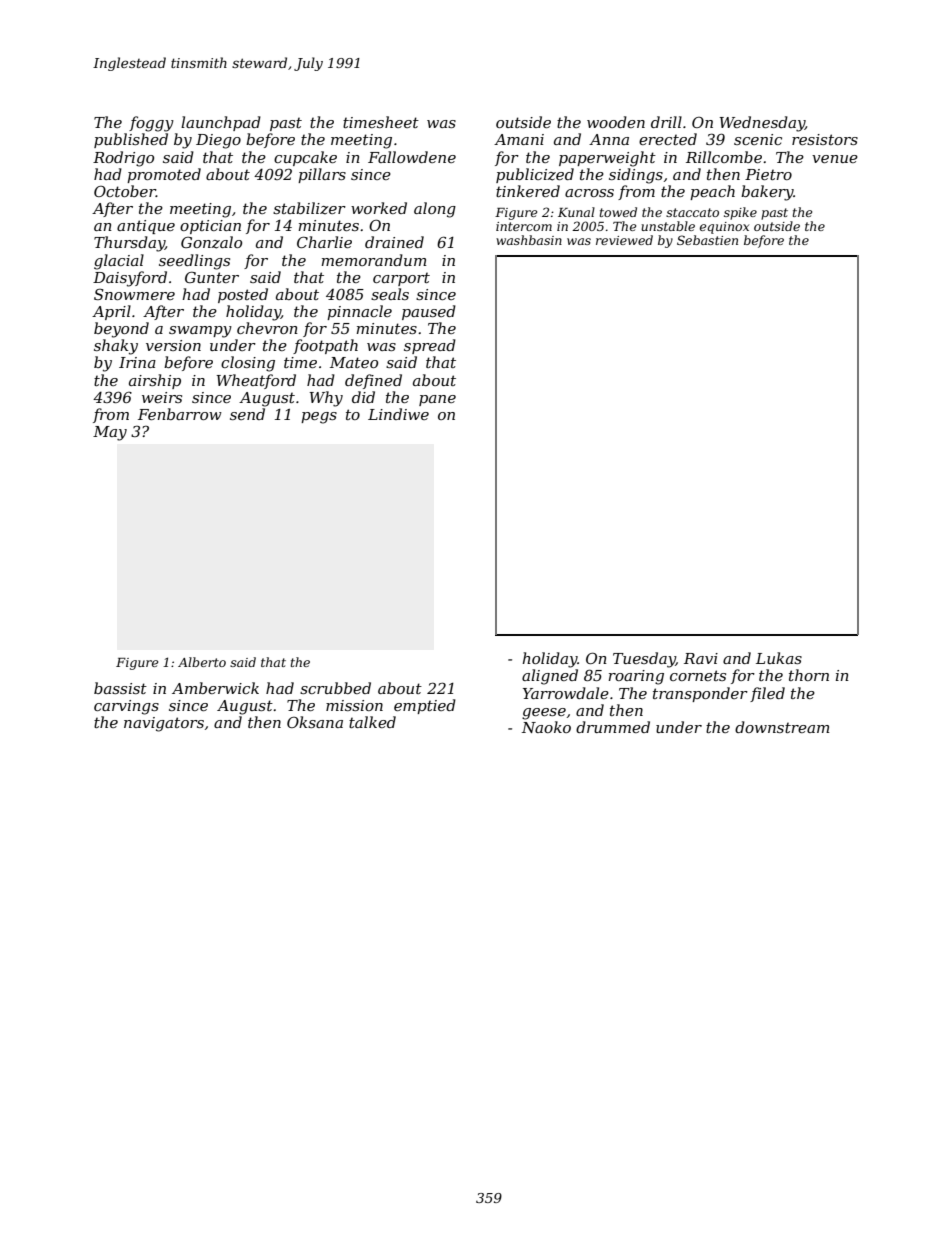  I want to click on Pietro, so click(768, 174).
